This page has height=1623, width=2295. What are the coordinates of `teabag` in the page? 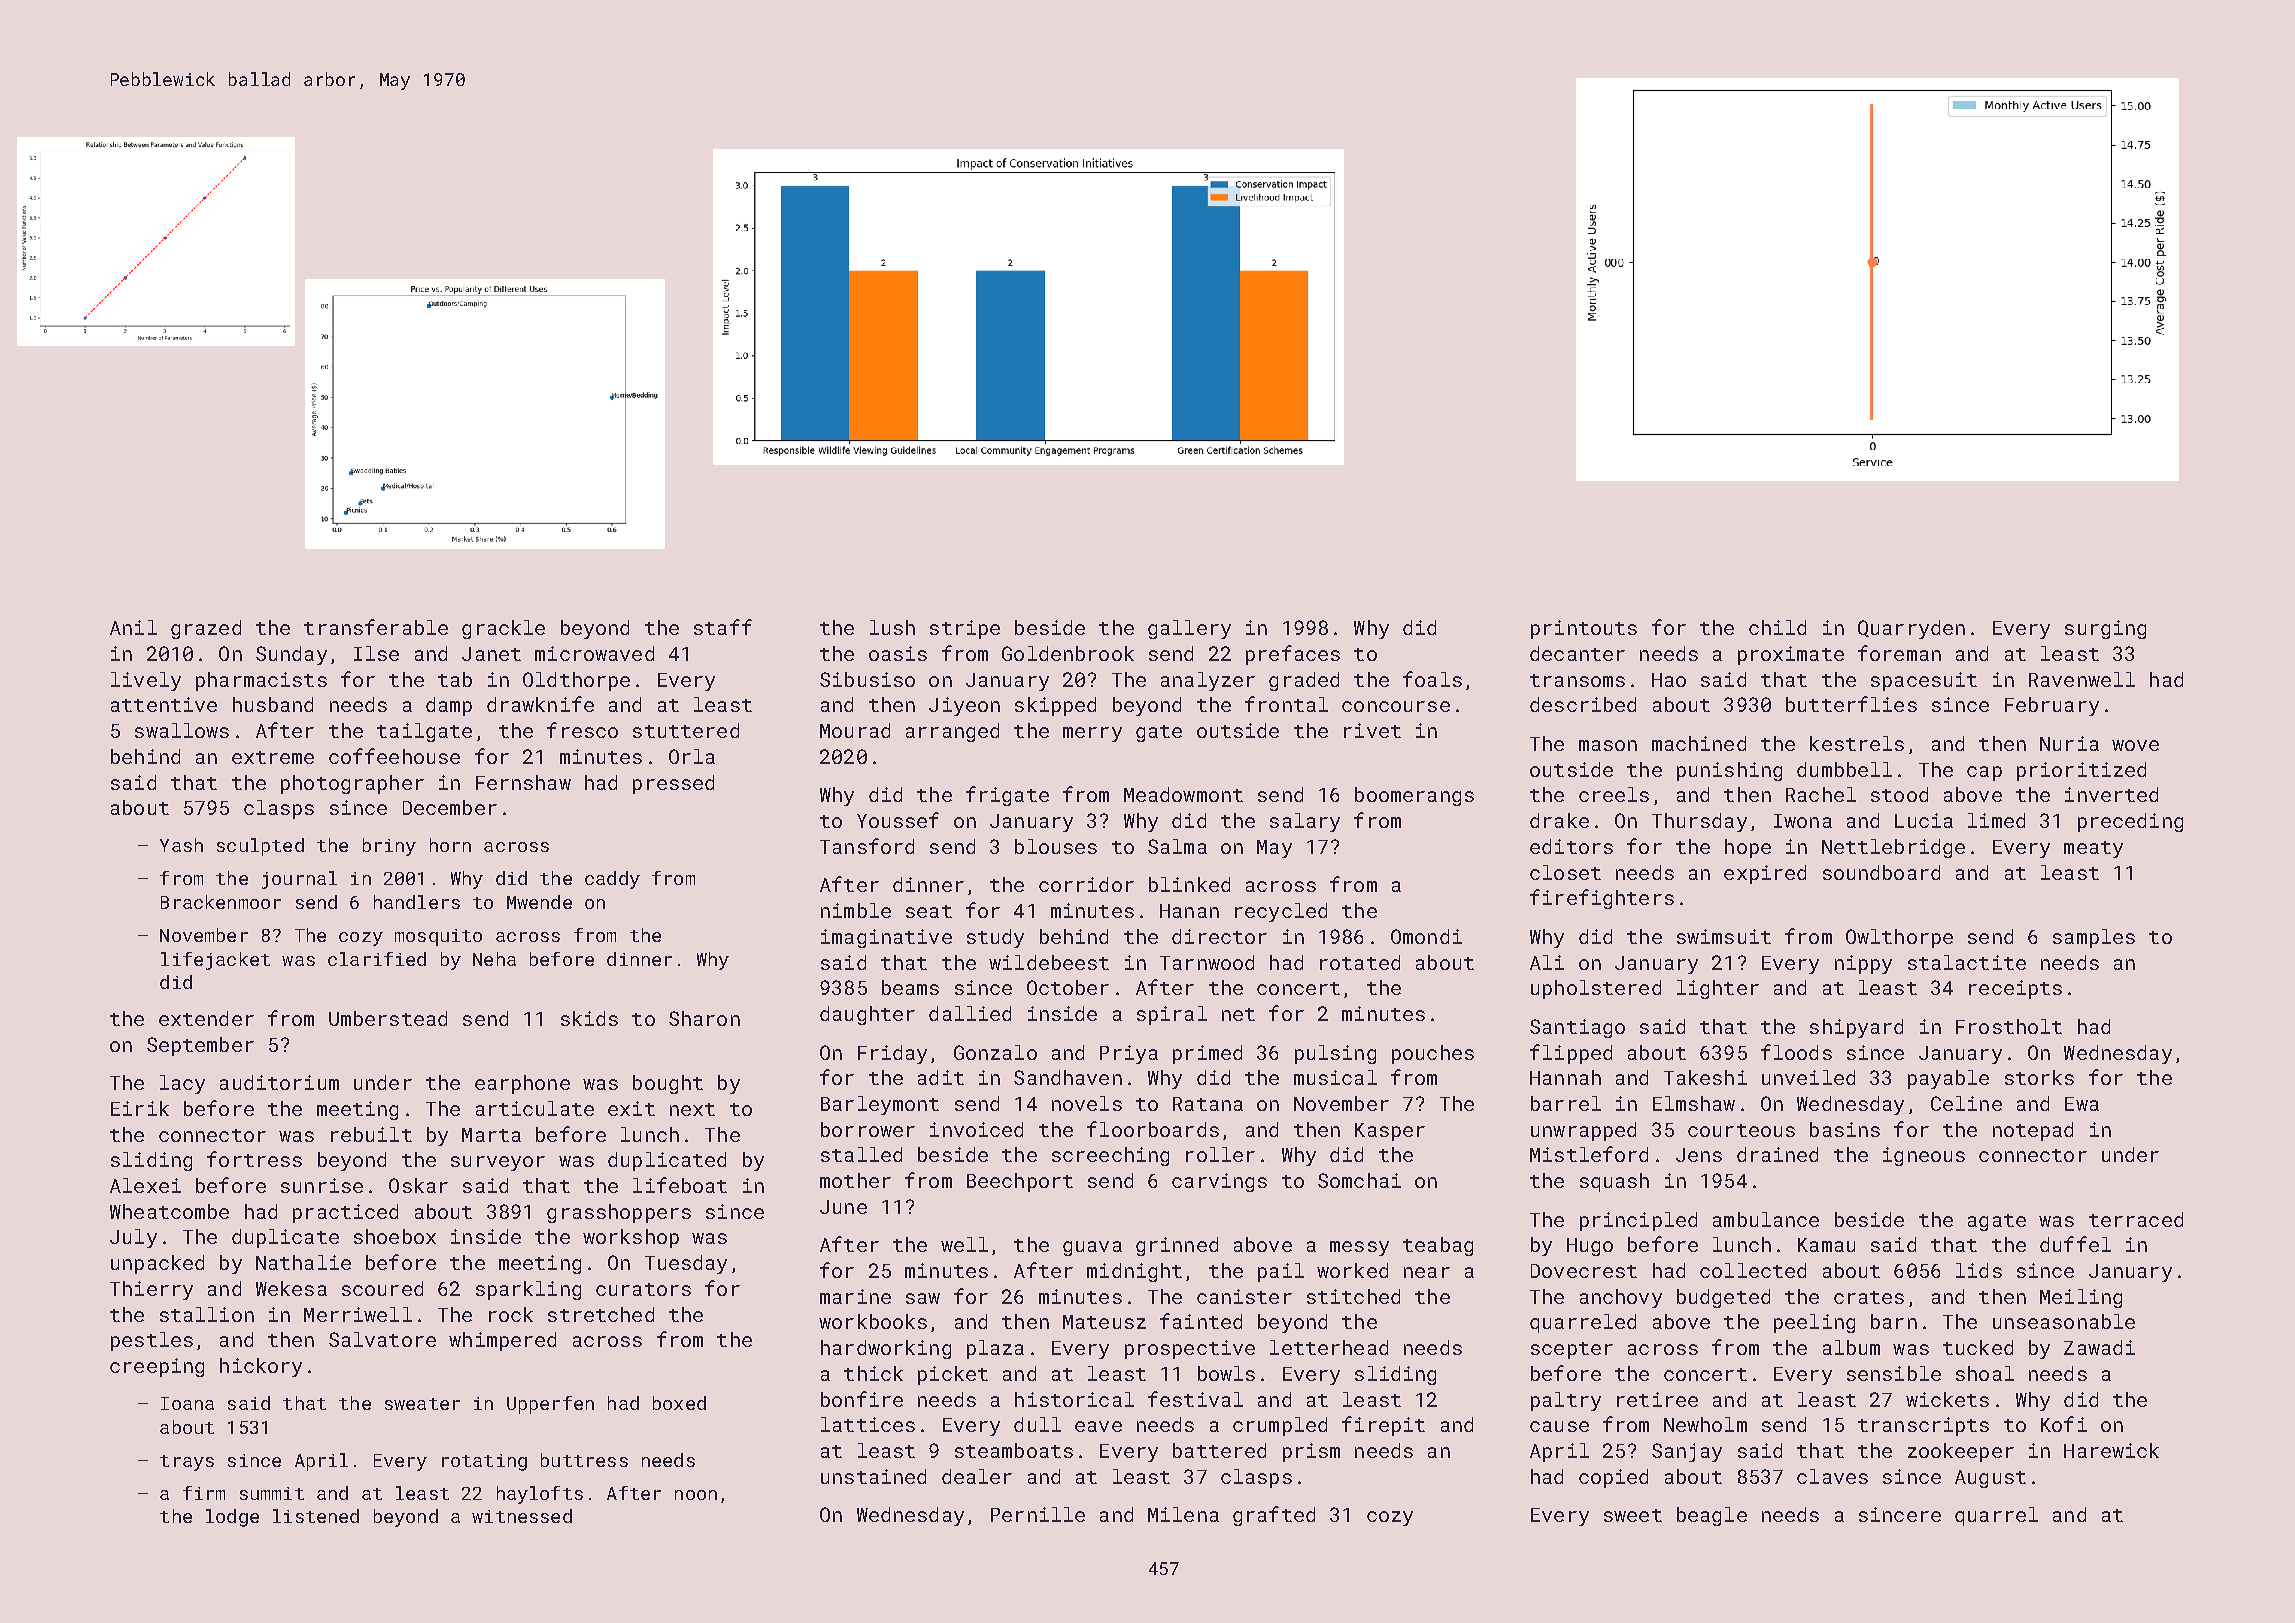 It's located at (1438, 1246).
